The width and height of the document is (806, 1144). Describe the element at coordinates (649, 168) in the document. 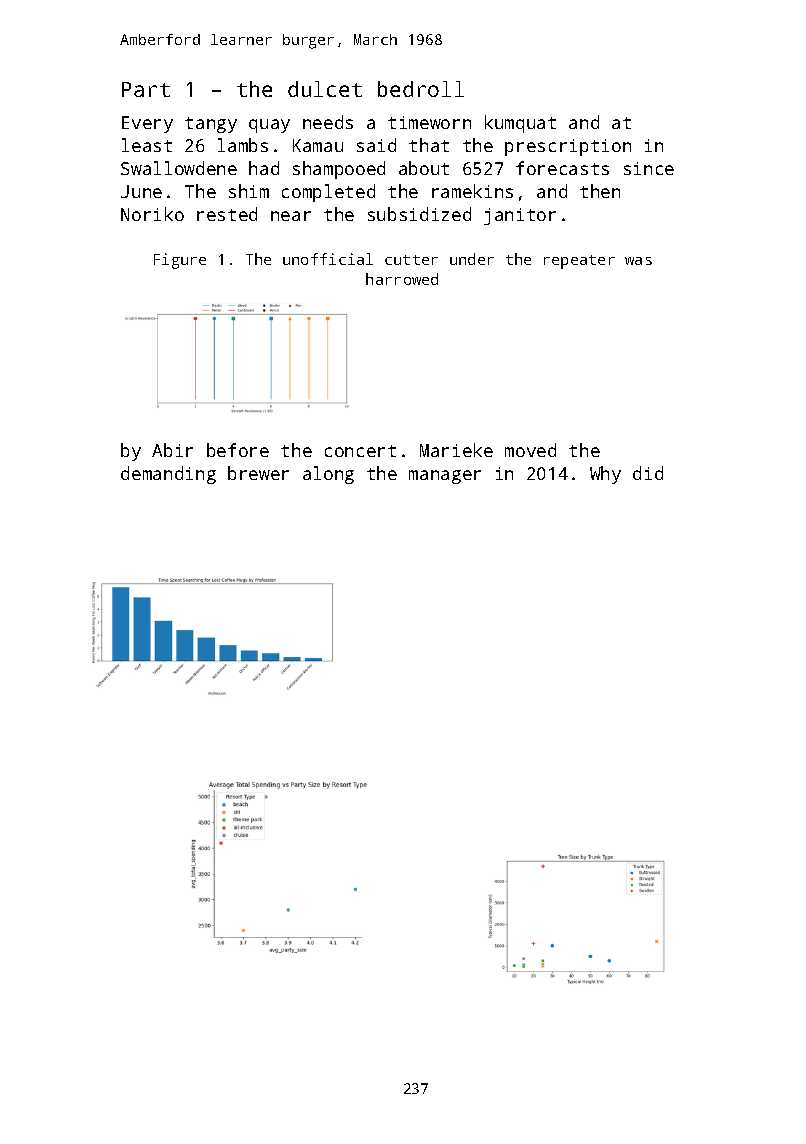

I see `since` at that location.
